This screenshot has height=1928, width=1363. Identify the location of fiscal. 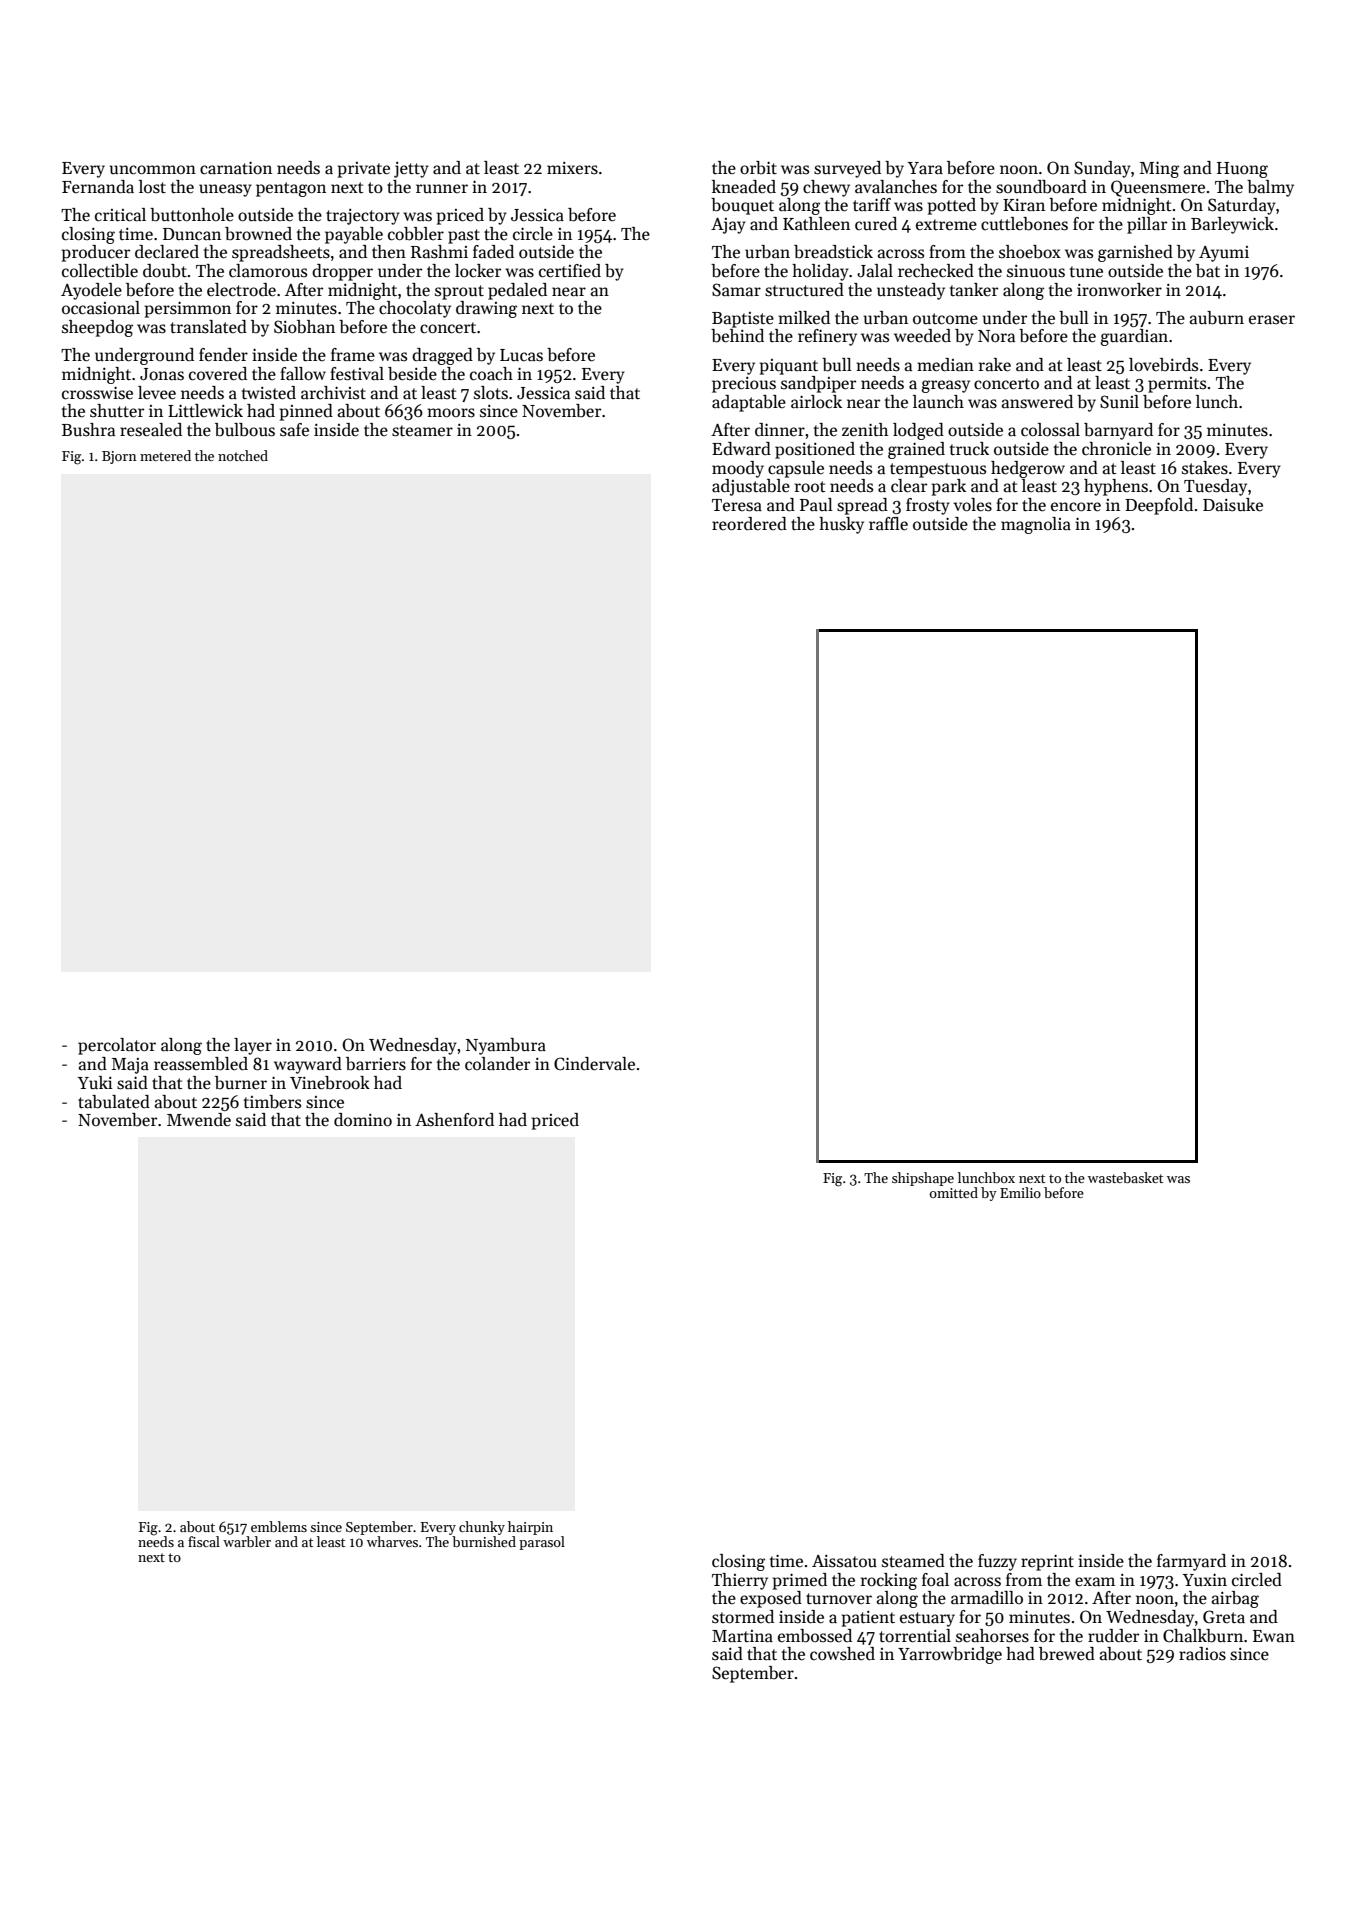
(204, 1541).
